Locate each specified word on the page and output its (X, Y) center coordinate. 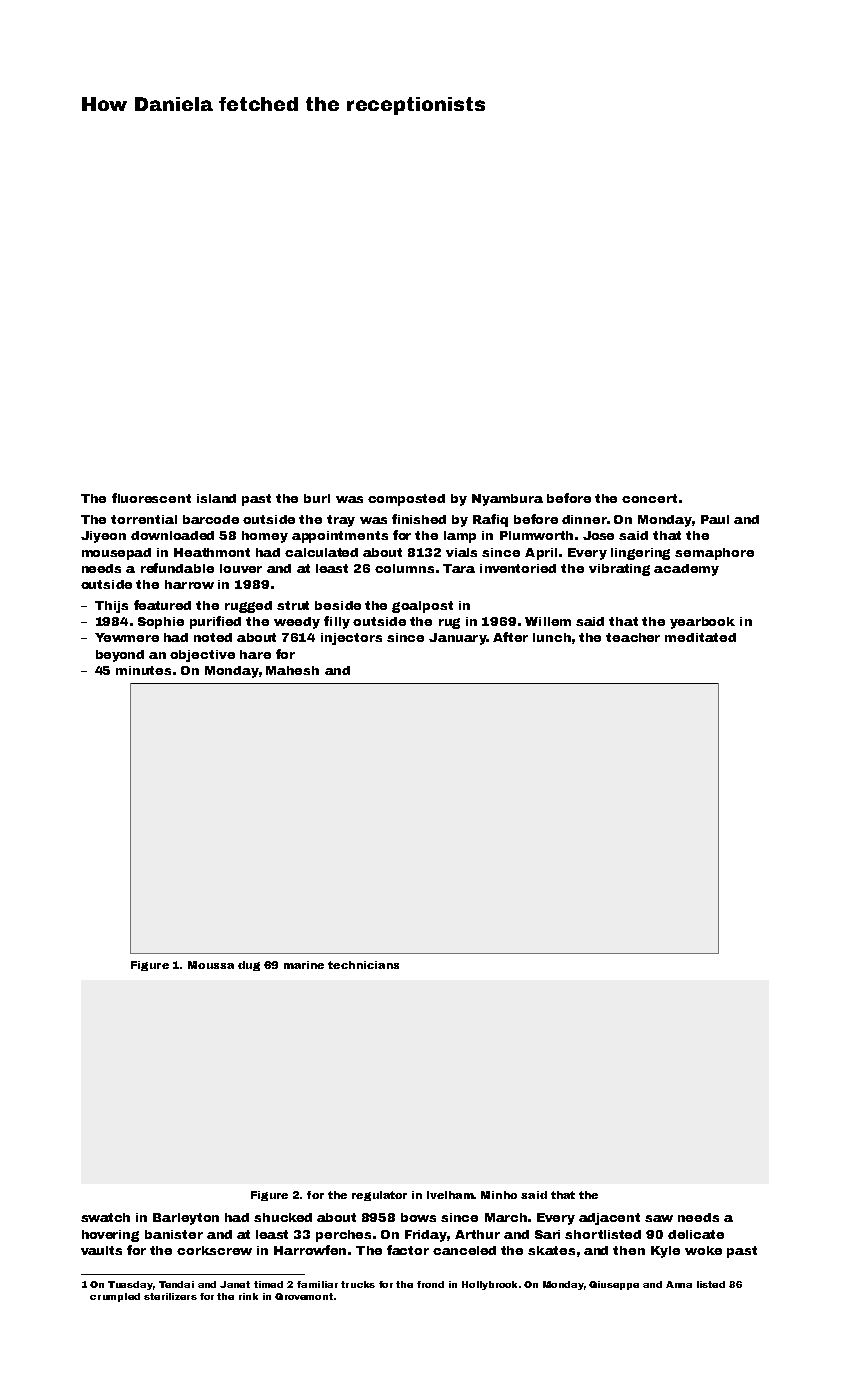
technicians (363, 965)
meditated (700, 637)
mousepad (116, 554)
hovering (110, 1236)
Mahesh (292, 670)
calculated (321, 552)
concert (649, 498)
